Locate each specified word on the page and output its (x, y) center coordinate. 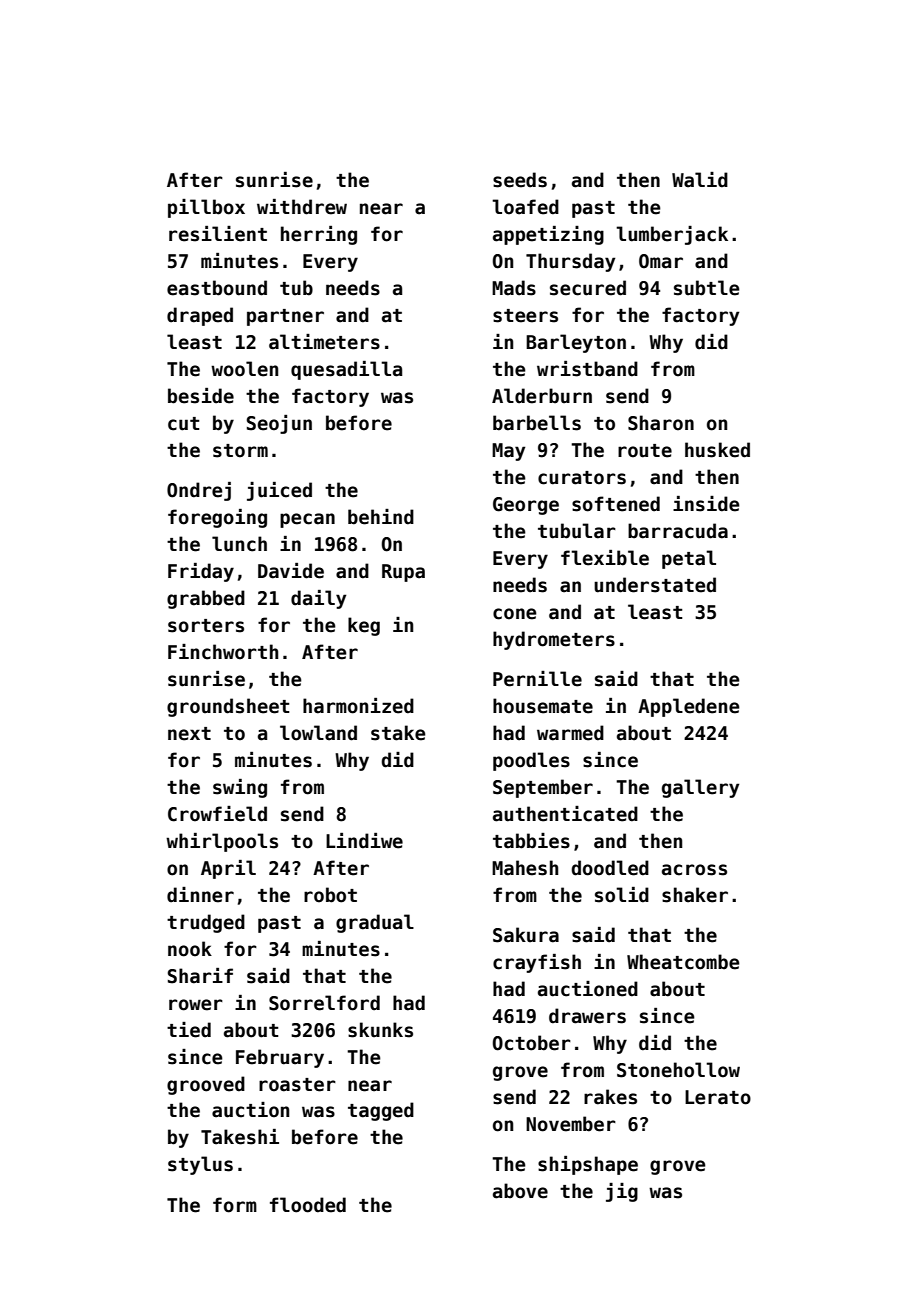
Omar (661, 261)
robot (330, 895)
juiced (279, 491)
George (526, 506)
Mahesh (525, 868)
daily (318, 599)
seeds (520, 180)
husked (717, 450)
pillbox (206, 208)
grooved (206, 1085)
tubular (577, 531)
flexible (605, 558)
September (543, 788)
